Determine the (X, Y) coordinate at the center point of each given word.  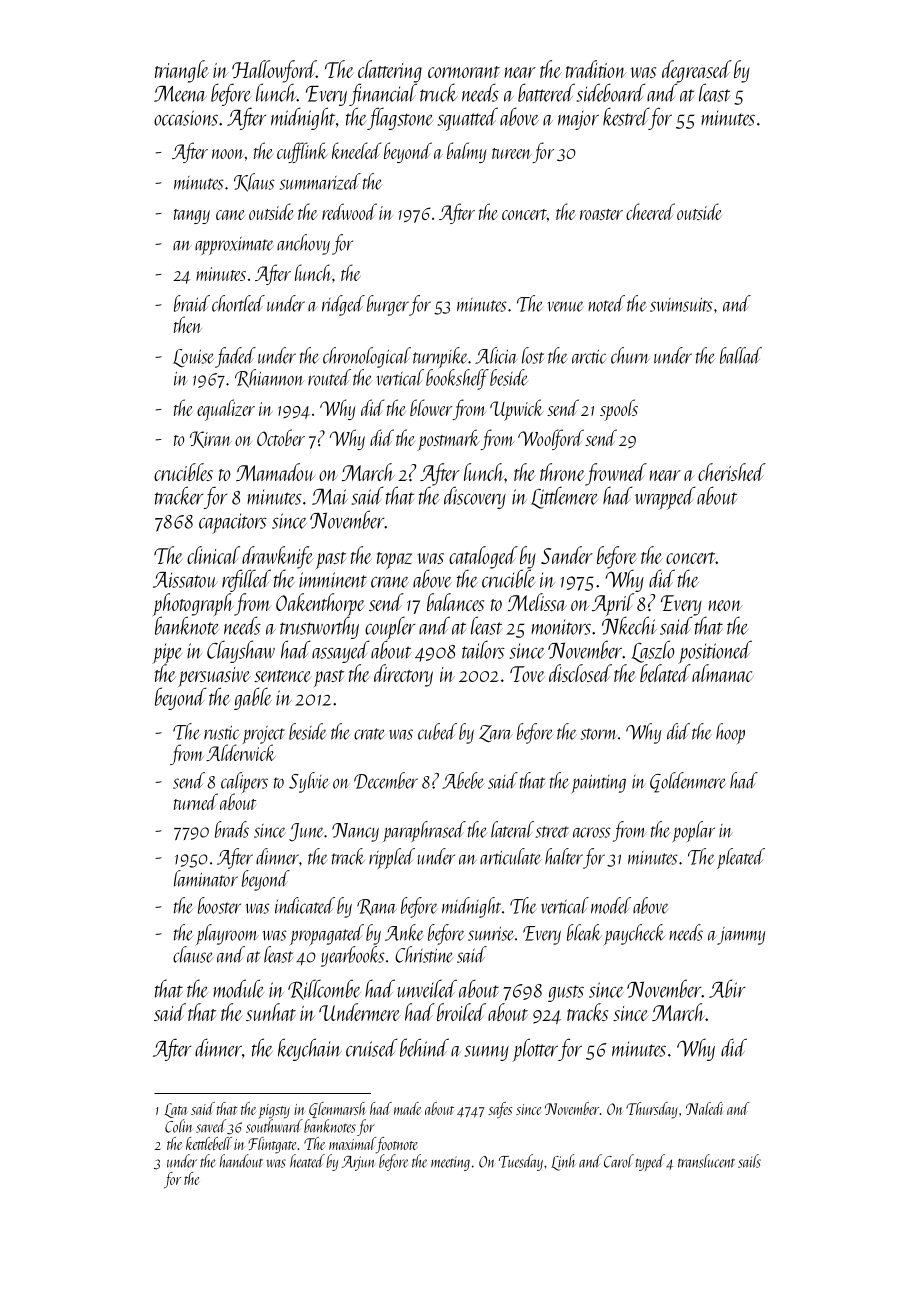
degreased (697, 71)
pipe (167, 653)
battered (546, 92)
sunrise (491, 934)
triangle (181, 71)
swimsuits (681, 305)
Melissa (537, 602)
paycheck (635, 934)
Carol (619, 1161)
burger (388, 305)
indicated (305, 905)
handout (241, 1161)
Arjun (358, 1163)
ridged (343, 305)
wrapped (665, 498)
